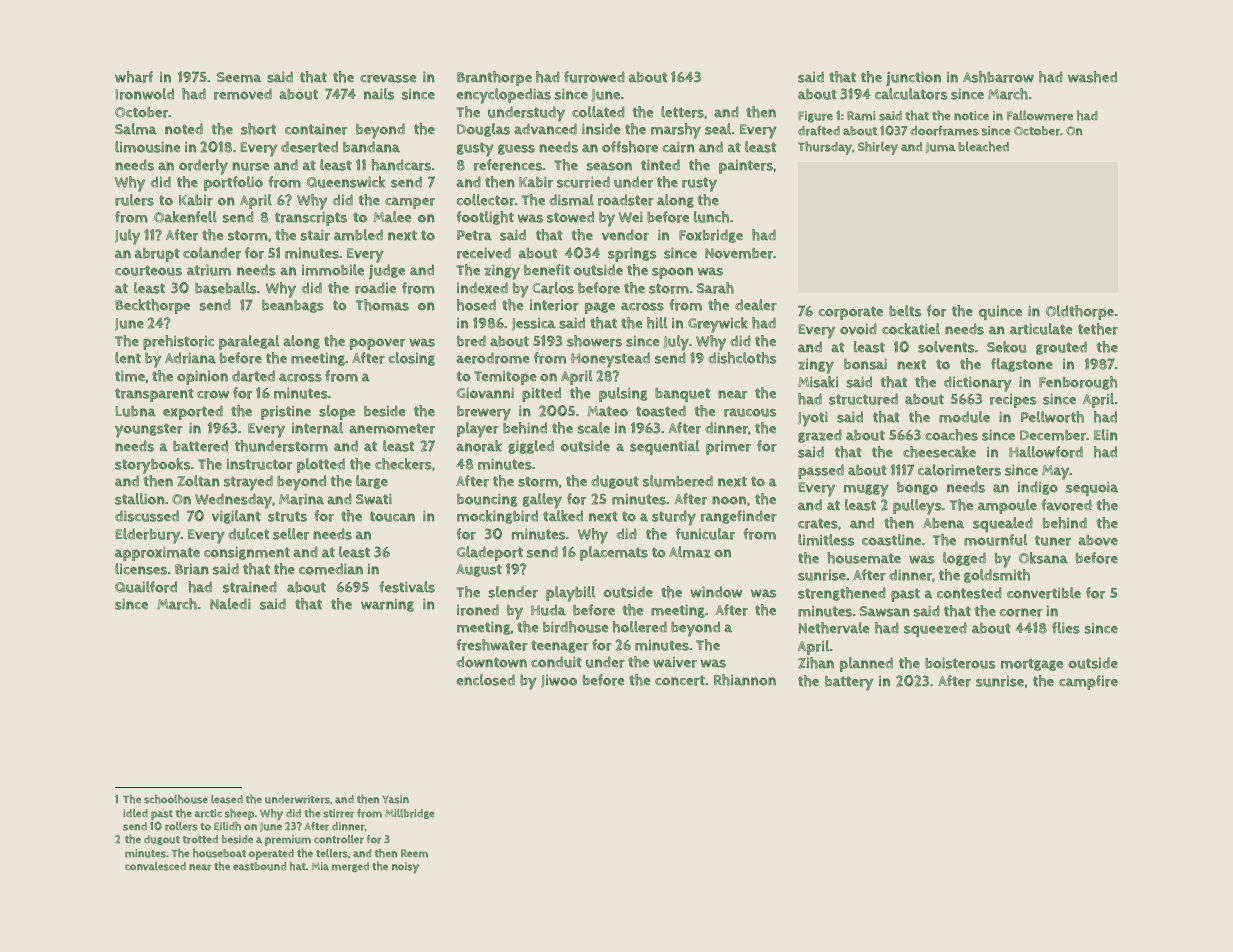 This screenshot has width=1233, height=952. Describe the element at coordinates (148, 270) in the screenshot. I see `courteous` at that location.
